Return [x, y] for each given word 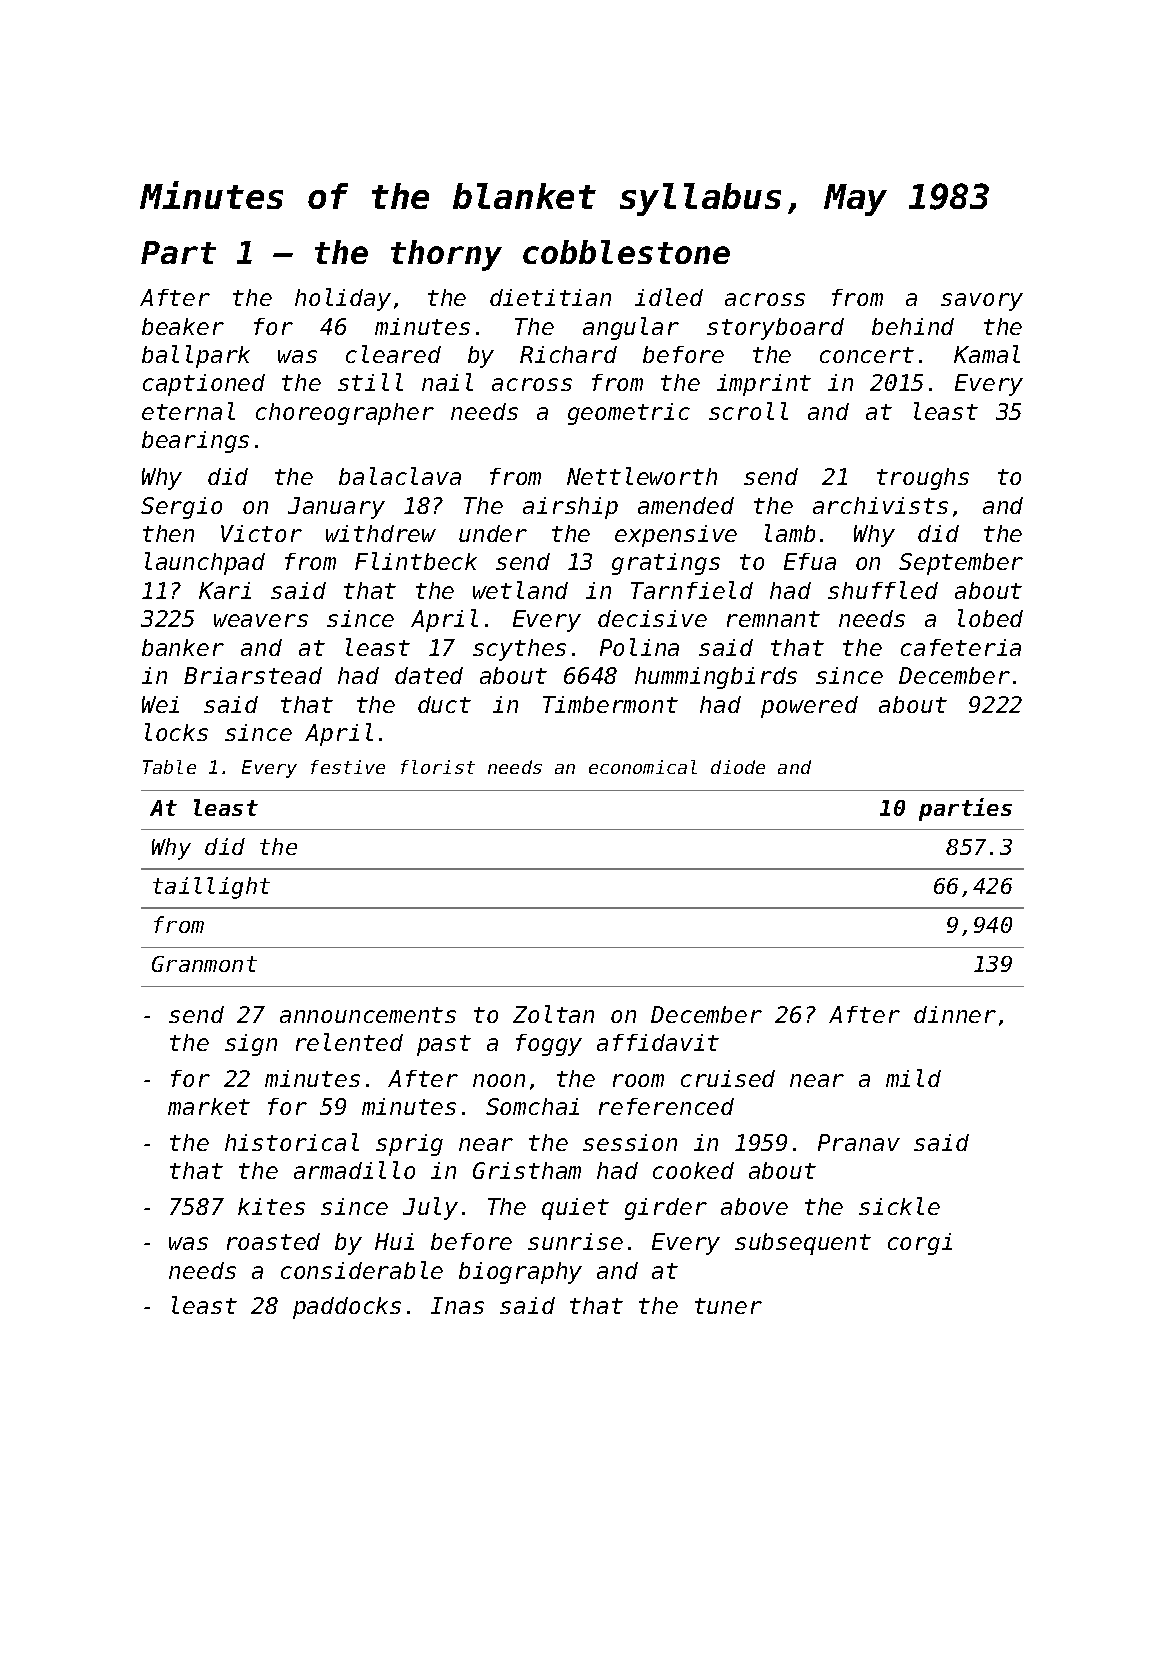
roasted [273, 1241]
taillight [211, 888]
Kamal [987, 354]
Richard [568, 354]
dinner [955, 1014]
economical [643, 767]
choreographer [345, 414]
